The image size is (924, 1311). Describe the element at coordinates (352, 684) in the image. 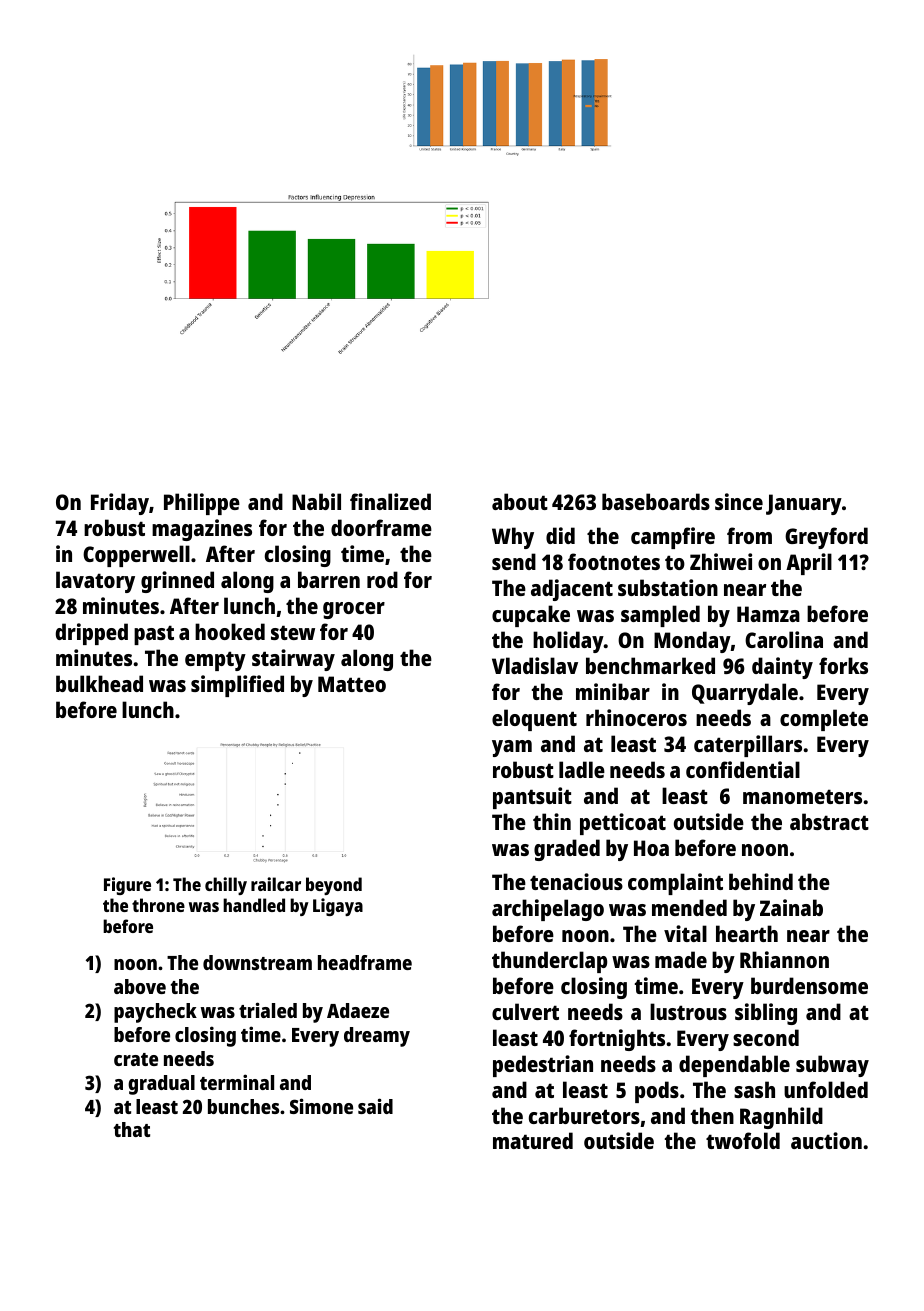

I see `Matteo` at that location.
